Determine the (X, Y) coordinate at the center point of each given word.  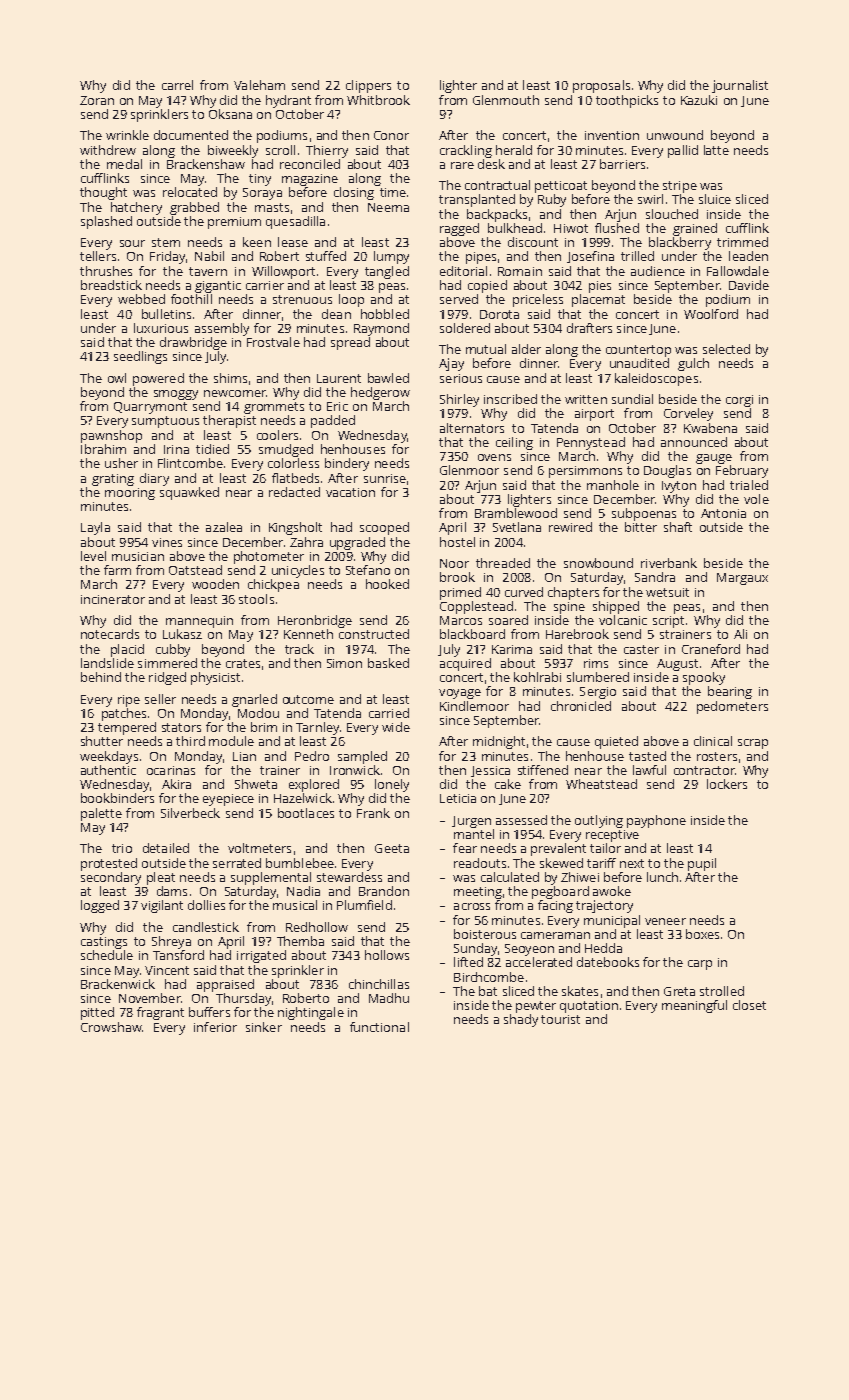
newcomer (235, 393)
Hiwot (571, 228)
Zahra (306, 542)
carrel (177, 85)
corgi (739, 401)
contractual (497, 185)
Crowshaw (111, 1027)
